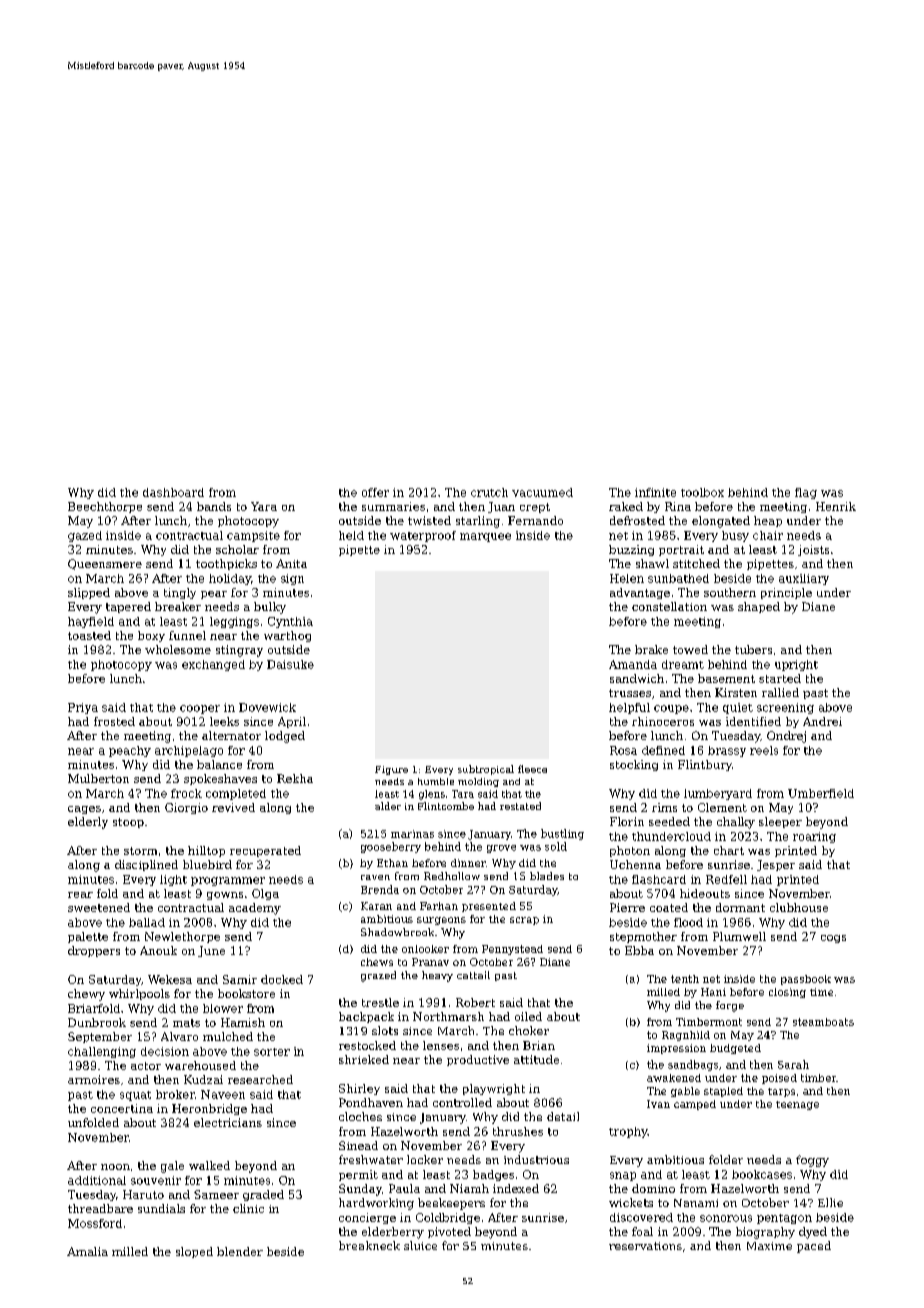 The image size is (924, 1308). I want to click on blender, so click(240, 1251).
